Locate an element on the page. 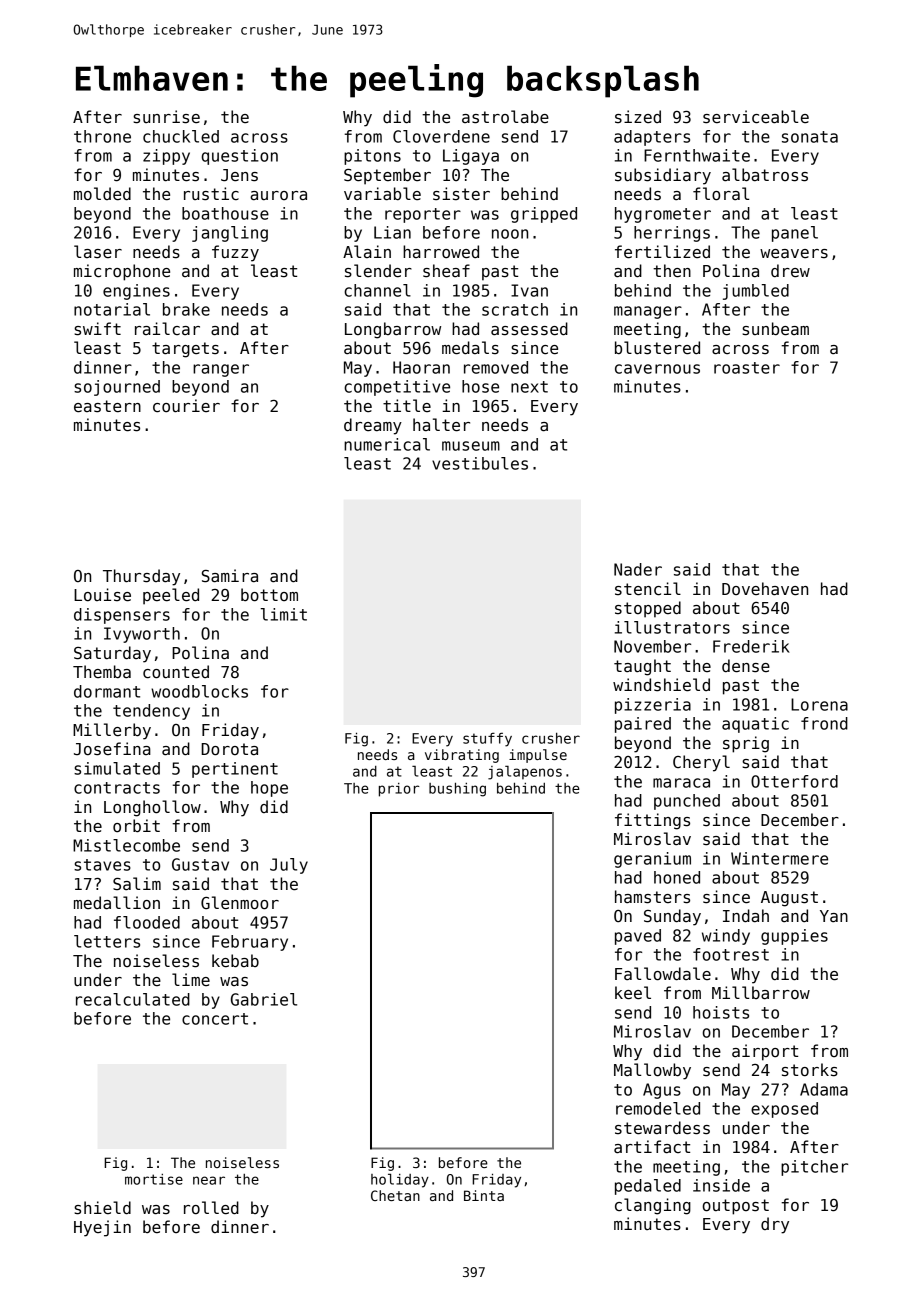  Adama is located at coordinates (824, 1089).
